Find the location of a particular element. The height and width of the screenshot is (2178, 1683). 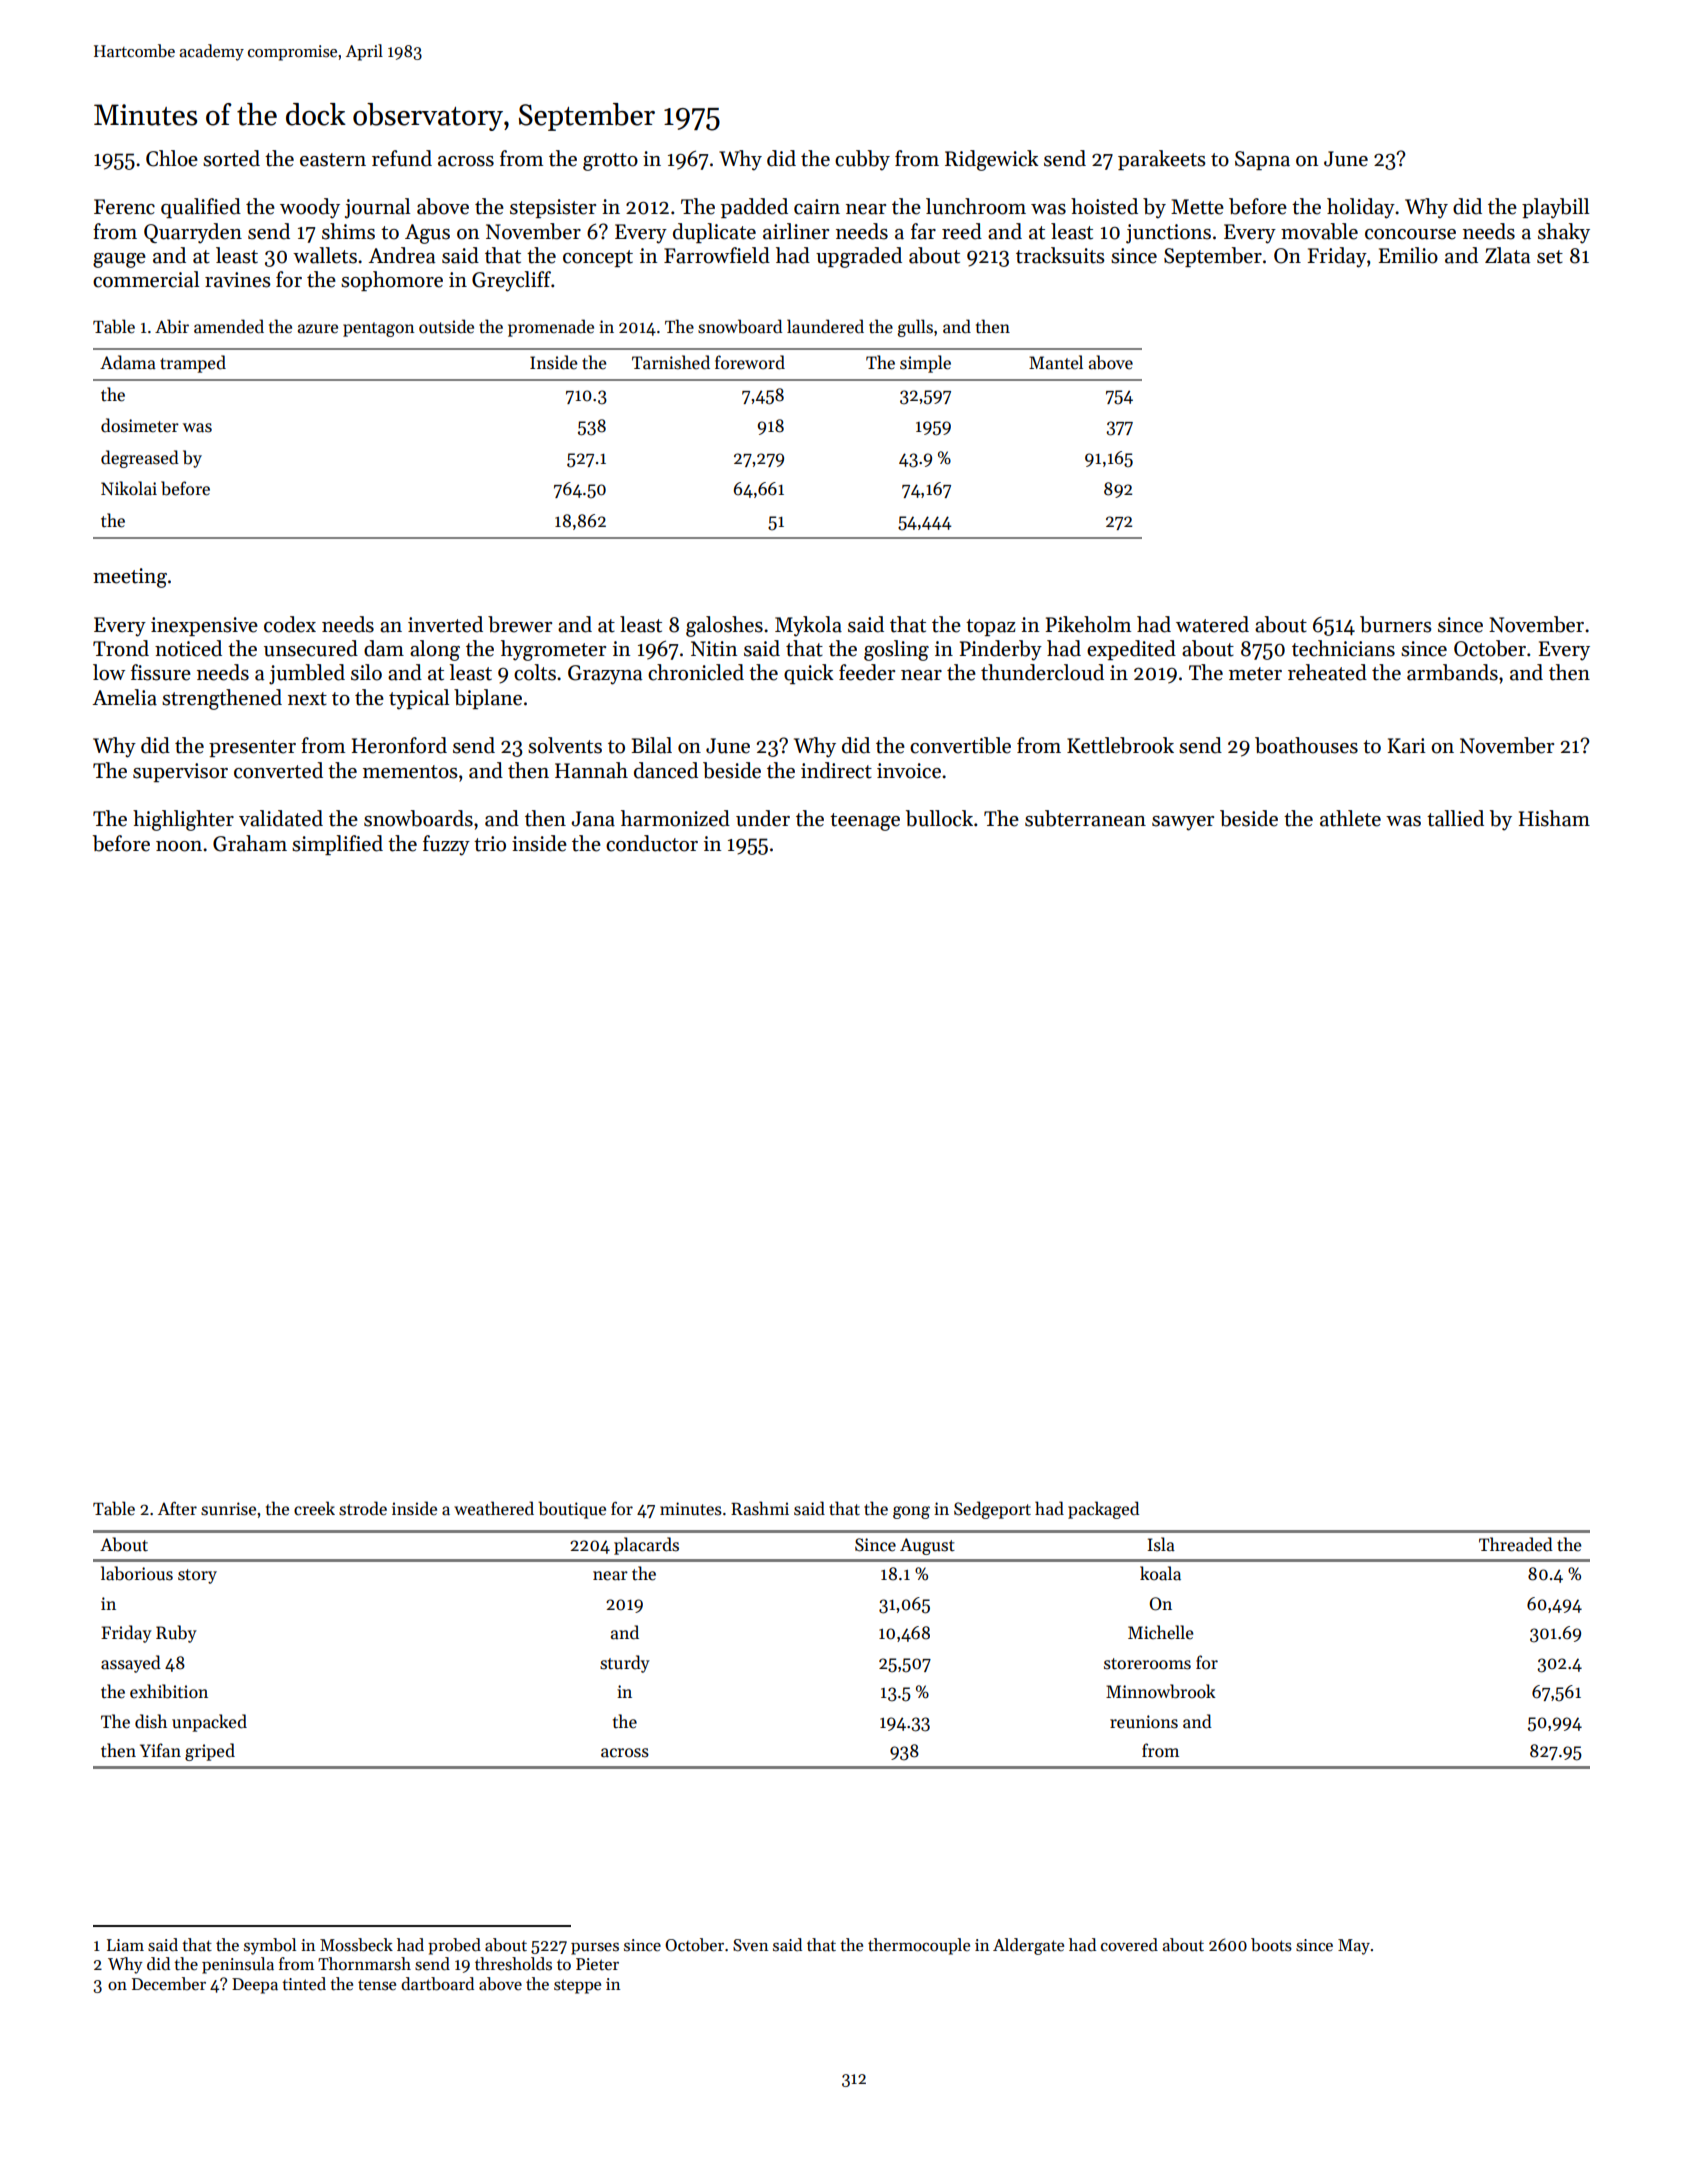

story is located at coordinates (197, 1576).
